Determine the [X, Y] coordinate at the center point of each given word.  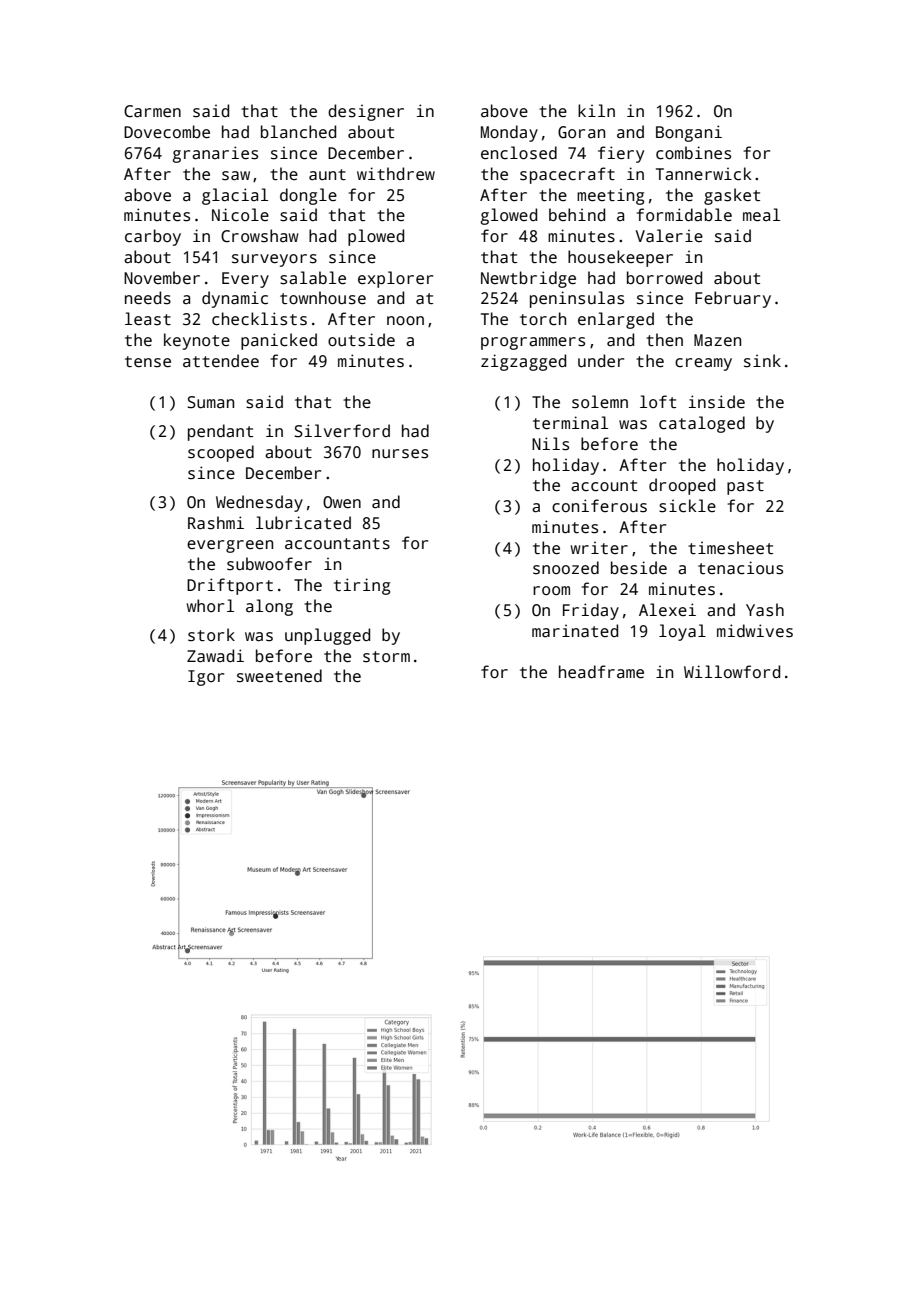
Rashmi [216, 523]
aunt [327, 175]
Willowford [732, 671]
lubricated [303, 523]
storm [386, 657]
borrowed [664, 278]
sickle [687, 506]
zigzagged [523, 362]
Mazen [717, 340]
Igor [206, 678]
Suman [211, 402]
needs [148, 298]
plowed [376, 237]
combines [693, 153]
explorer [395, 279]
